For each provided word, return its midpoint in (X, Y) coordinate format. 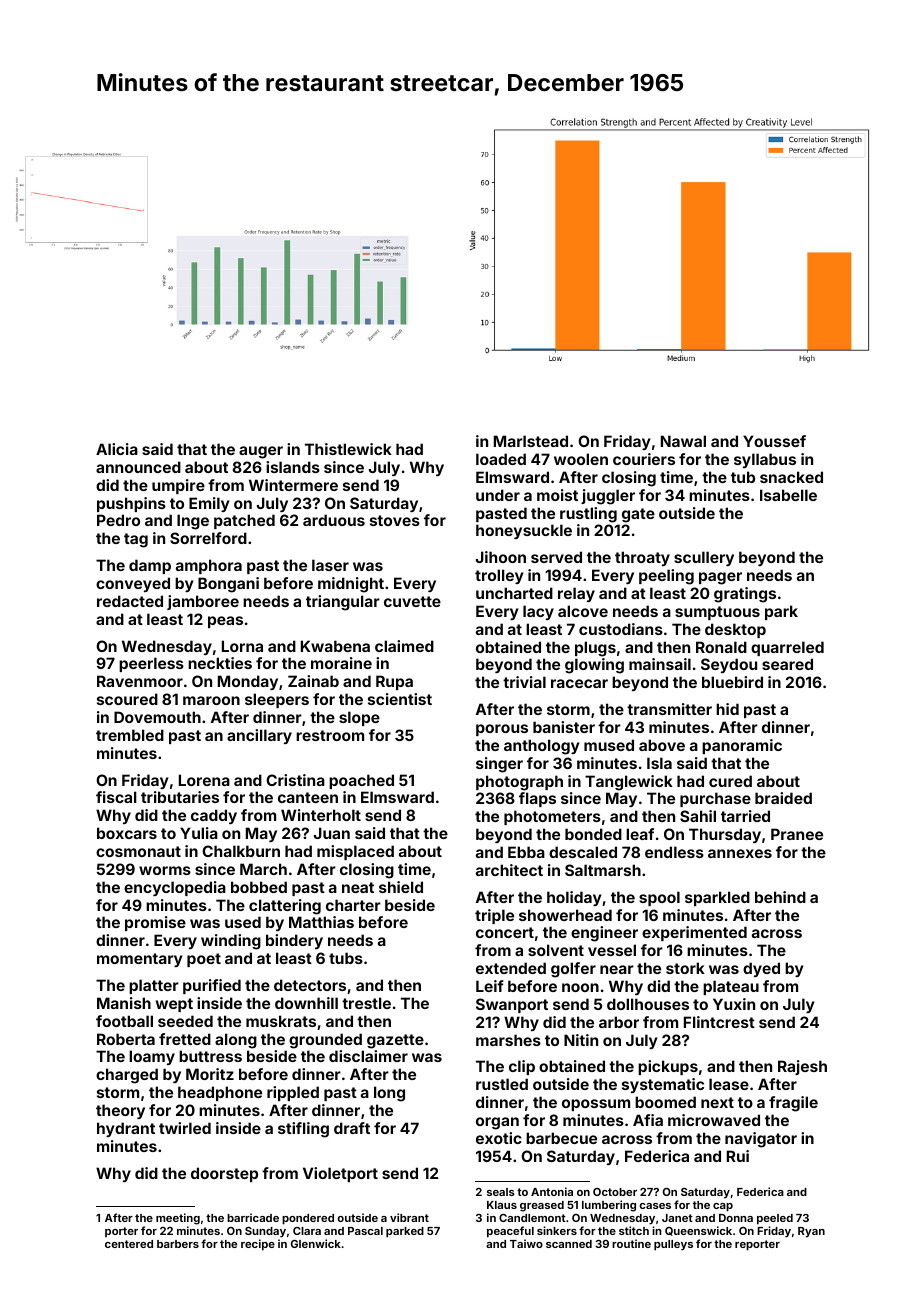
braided (783, 798)
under (498, 495)
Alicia (117, 449)
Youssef (774, 441)
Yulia (199, 833)
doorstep (224, 1174)
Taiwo (526, 1243)
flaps (537, 799)
